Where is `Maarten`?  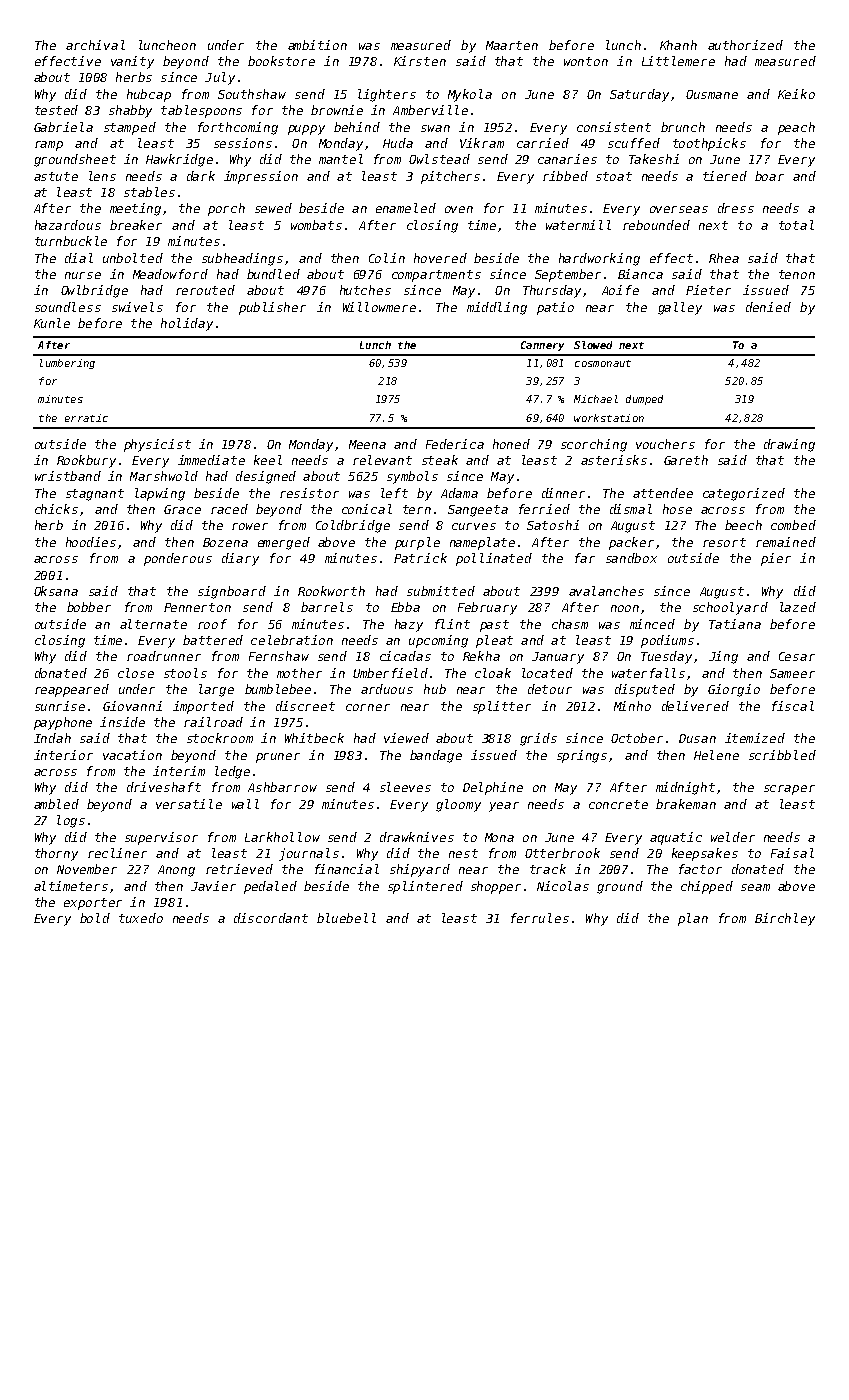
Maarten is located at coordinates (512, 45).
